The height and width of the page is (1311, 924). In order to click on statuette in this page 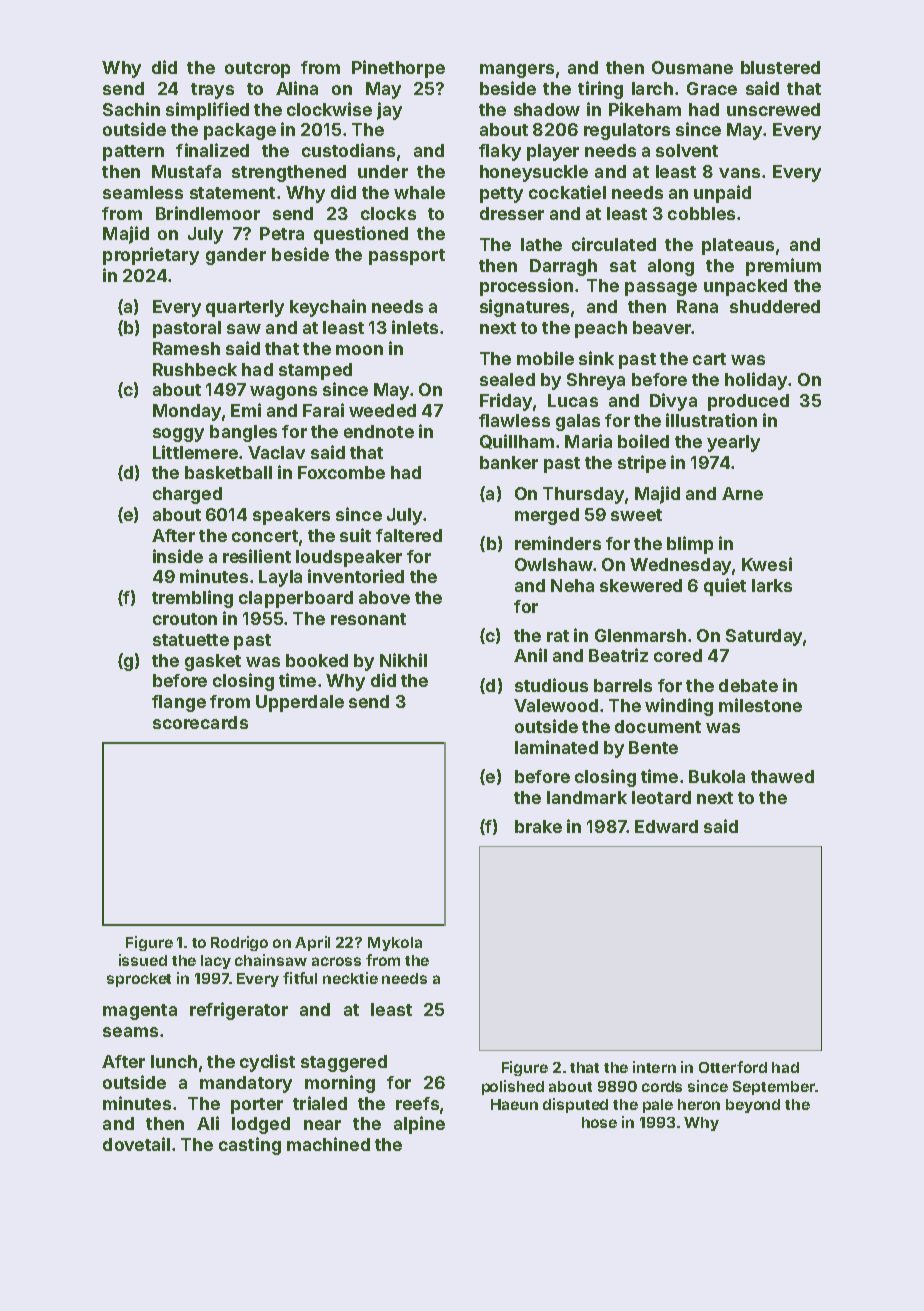, I will do `click(191, 640)`.
